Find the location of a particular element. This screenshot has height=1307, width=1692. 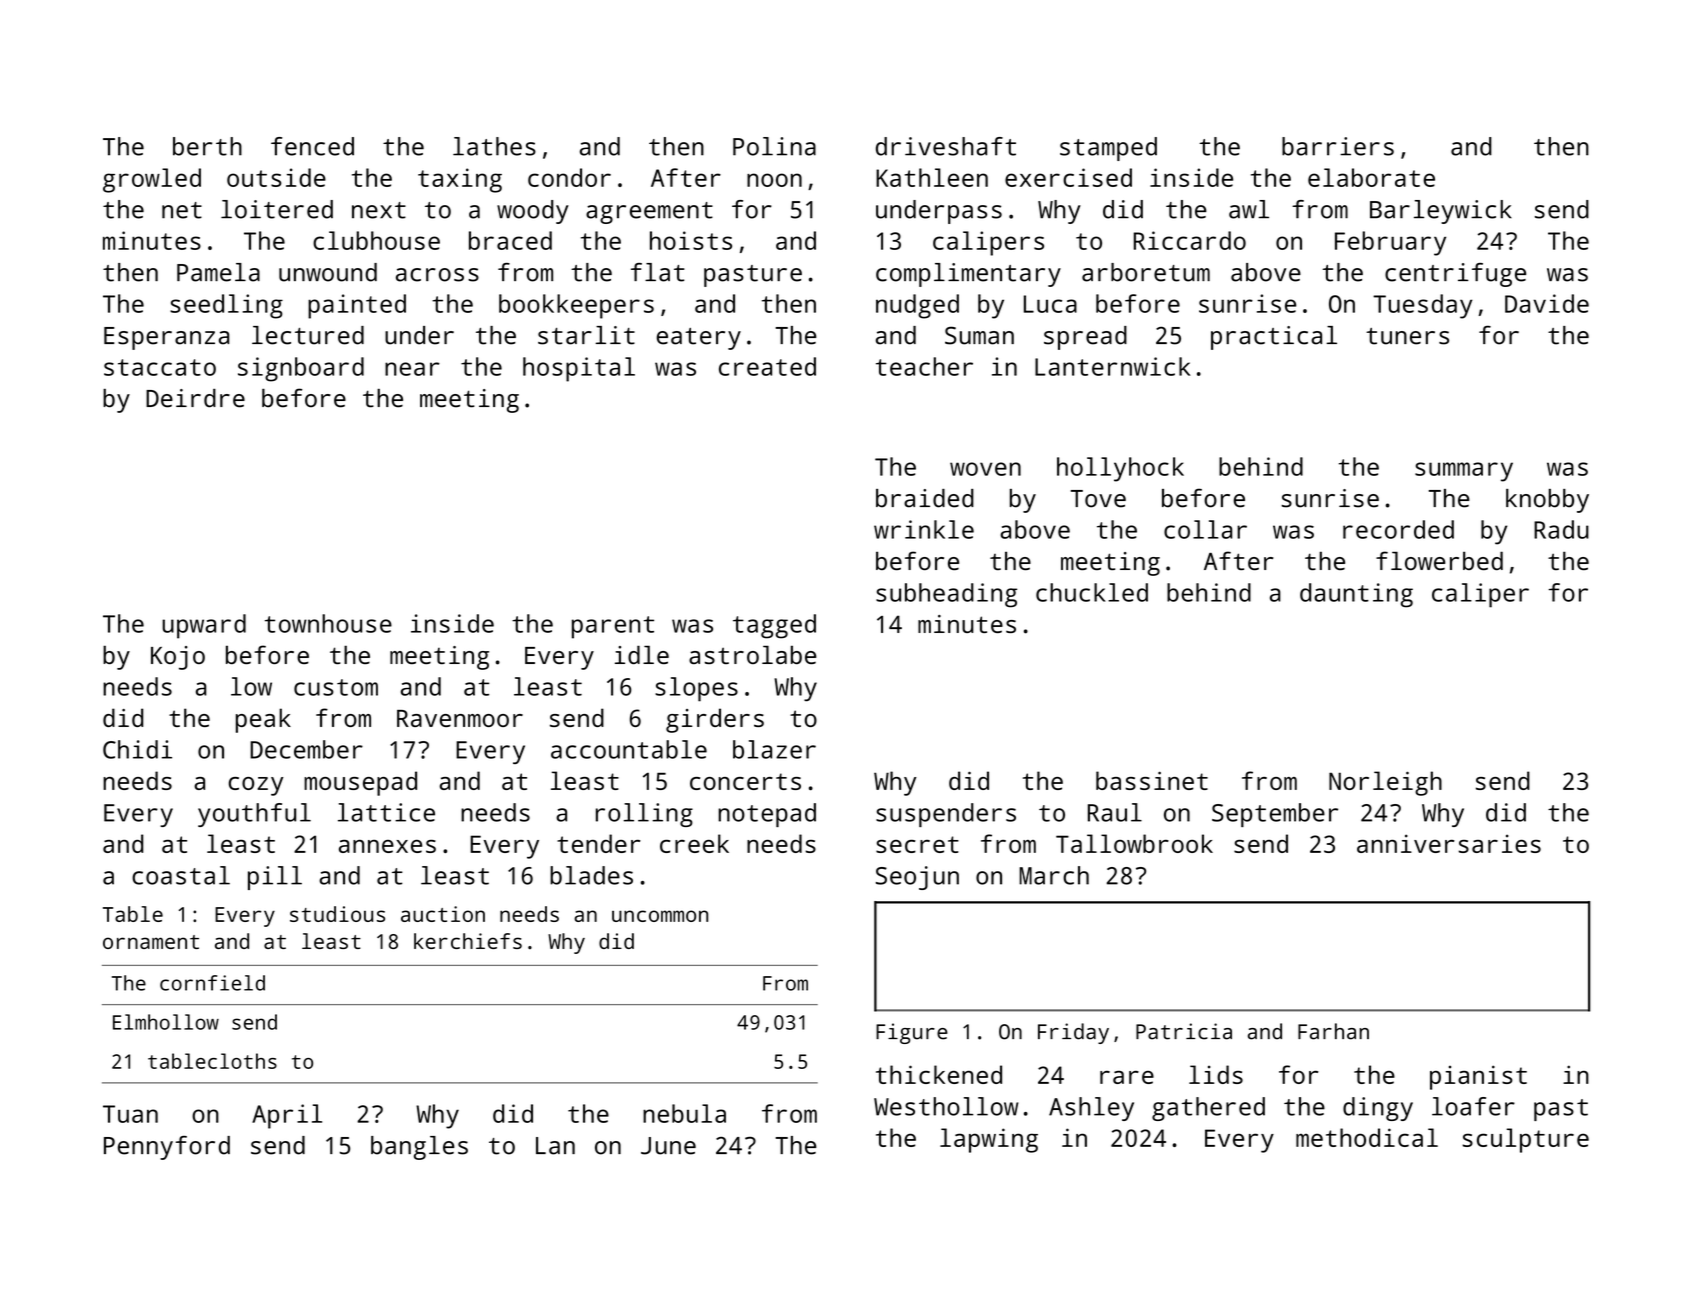

Ashley is located at coordinates (1091, 1109).
